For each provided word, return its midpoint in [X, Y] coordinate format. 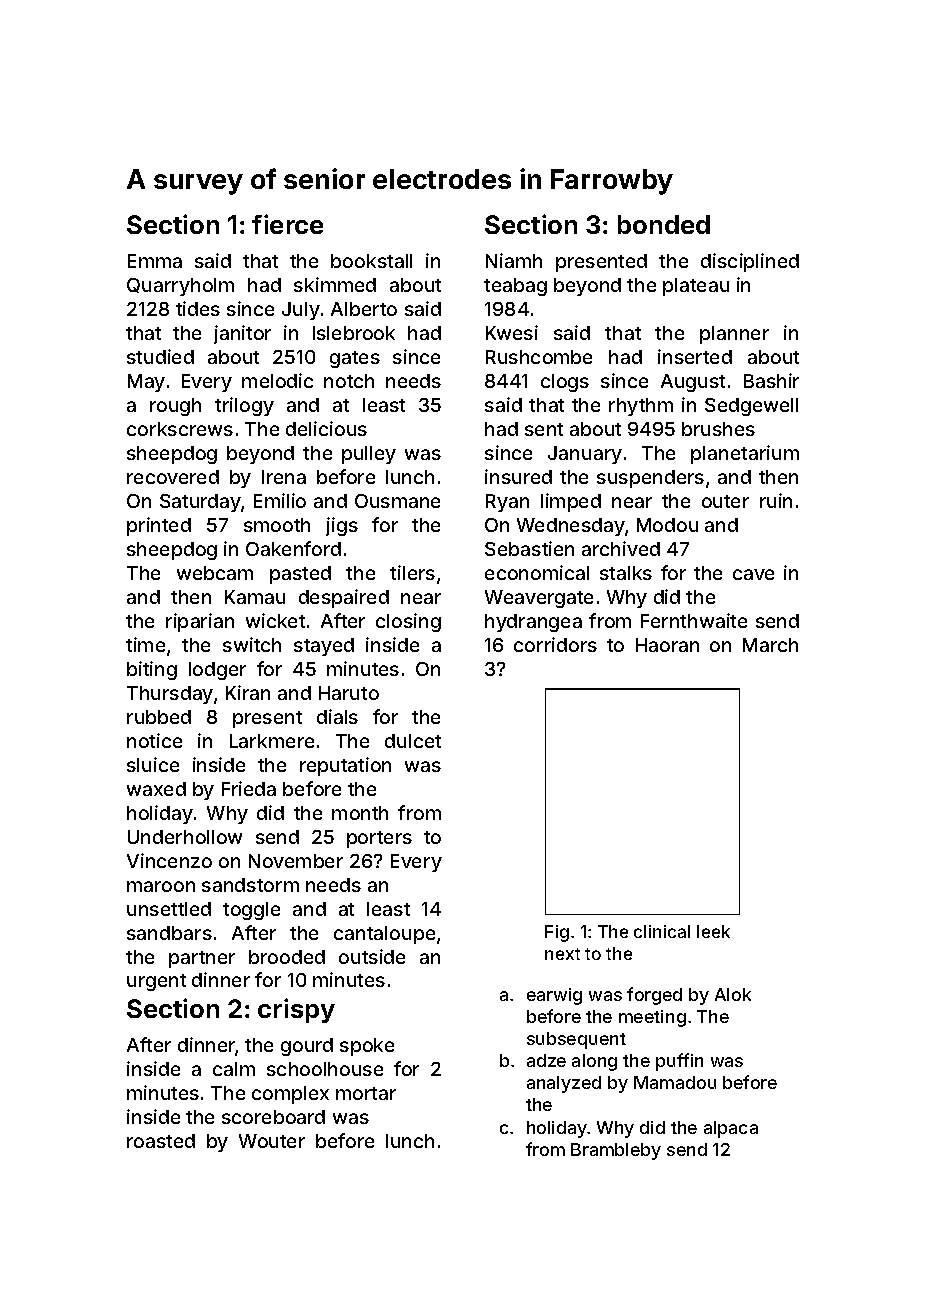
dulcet [413, 741]
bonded [664, 224]
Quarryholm [180, 287]
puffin [679, 1062]
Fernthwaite [694, 620]
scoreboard [273, 1117]
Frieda [249, 788]
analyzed [564, 1084]
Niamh [514, 260]
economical [537, 572]
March [770, 645]
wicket [275, 620]
